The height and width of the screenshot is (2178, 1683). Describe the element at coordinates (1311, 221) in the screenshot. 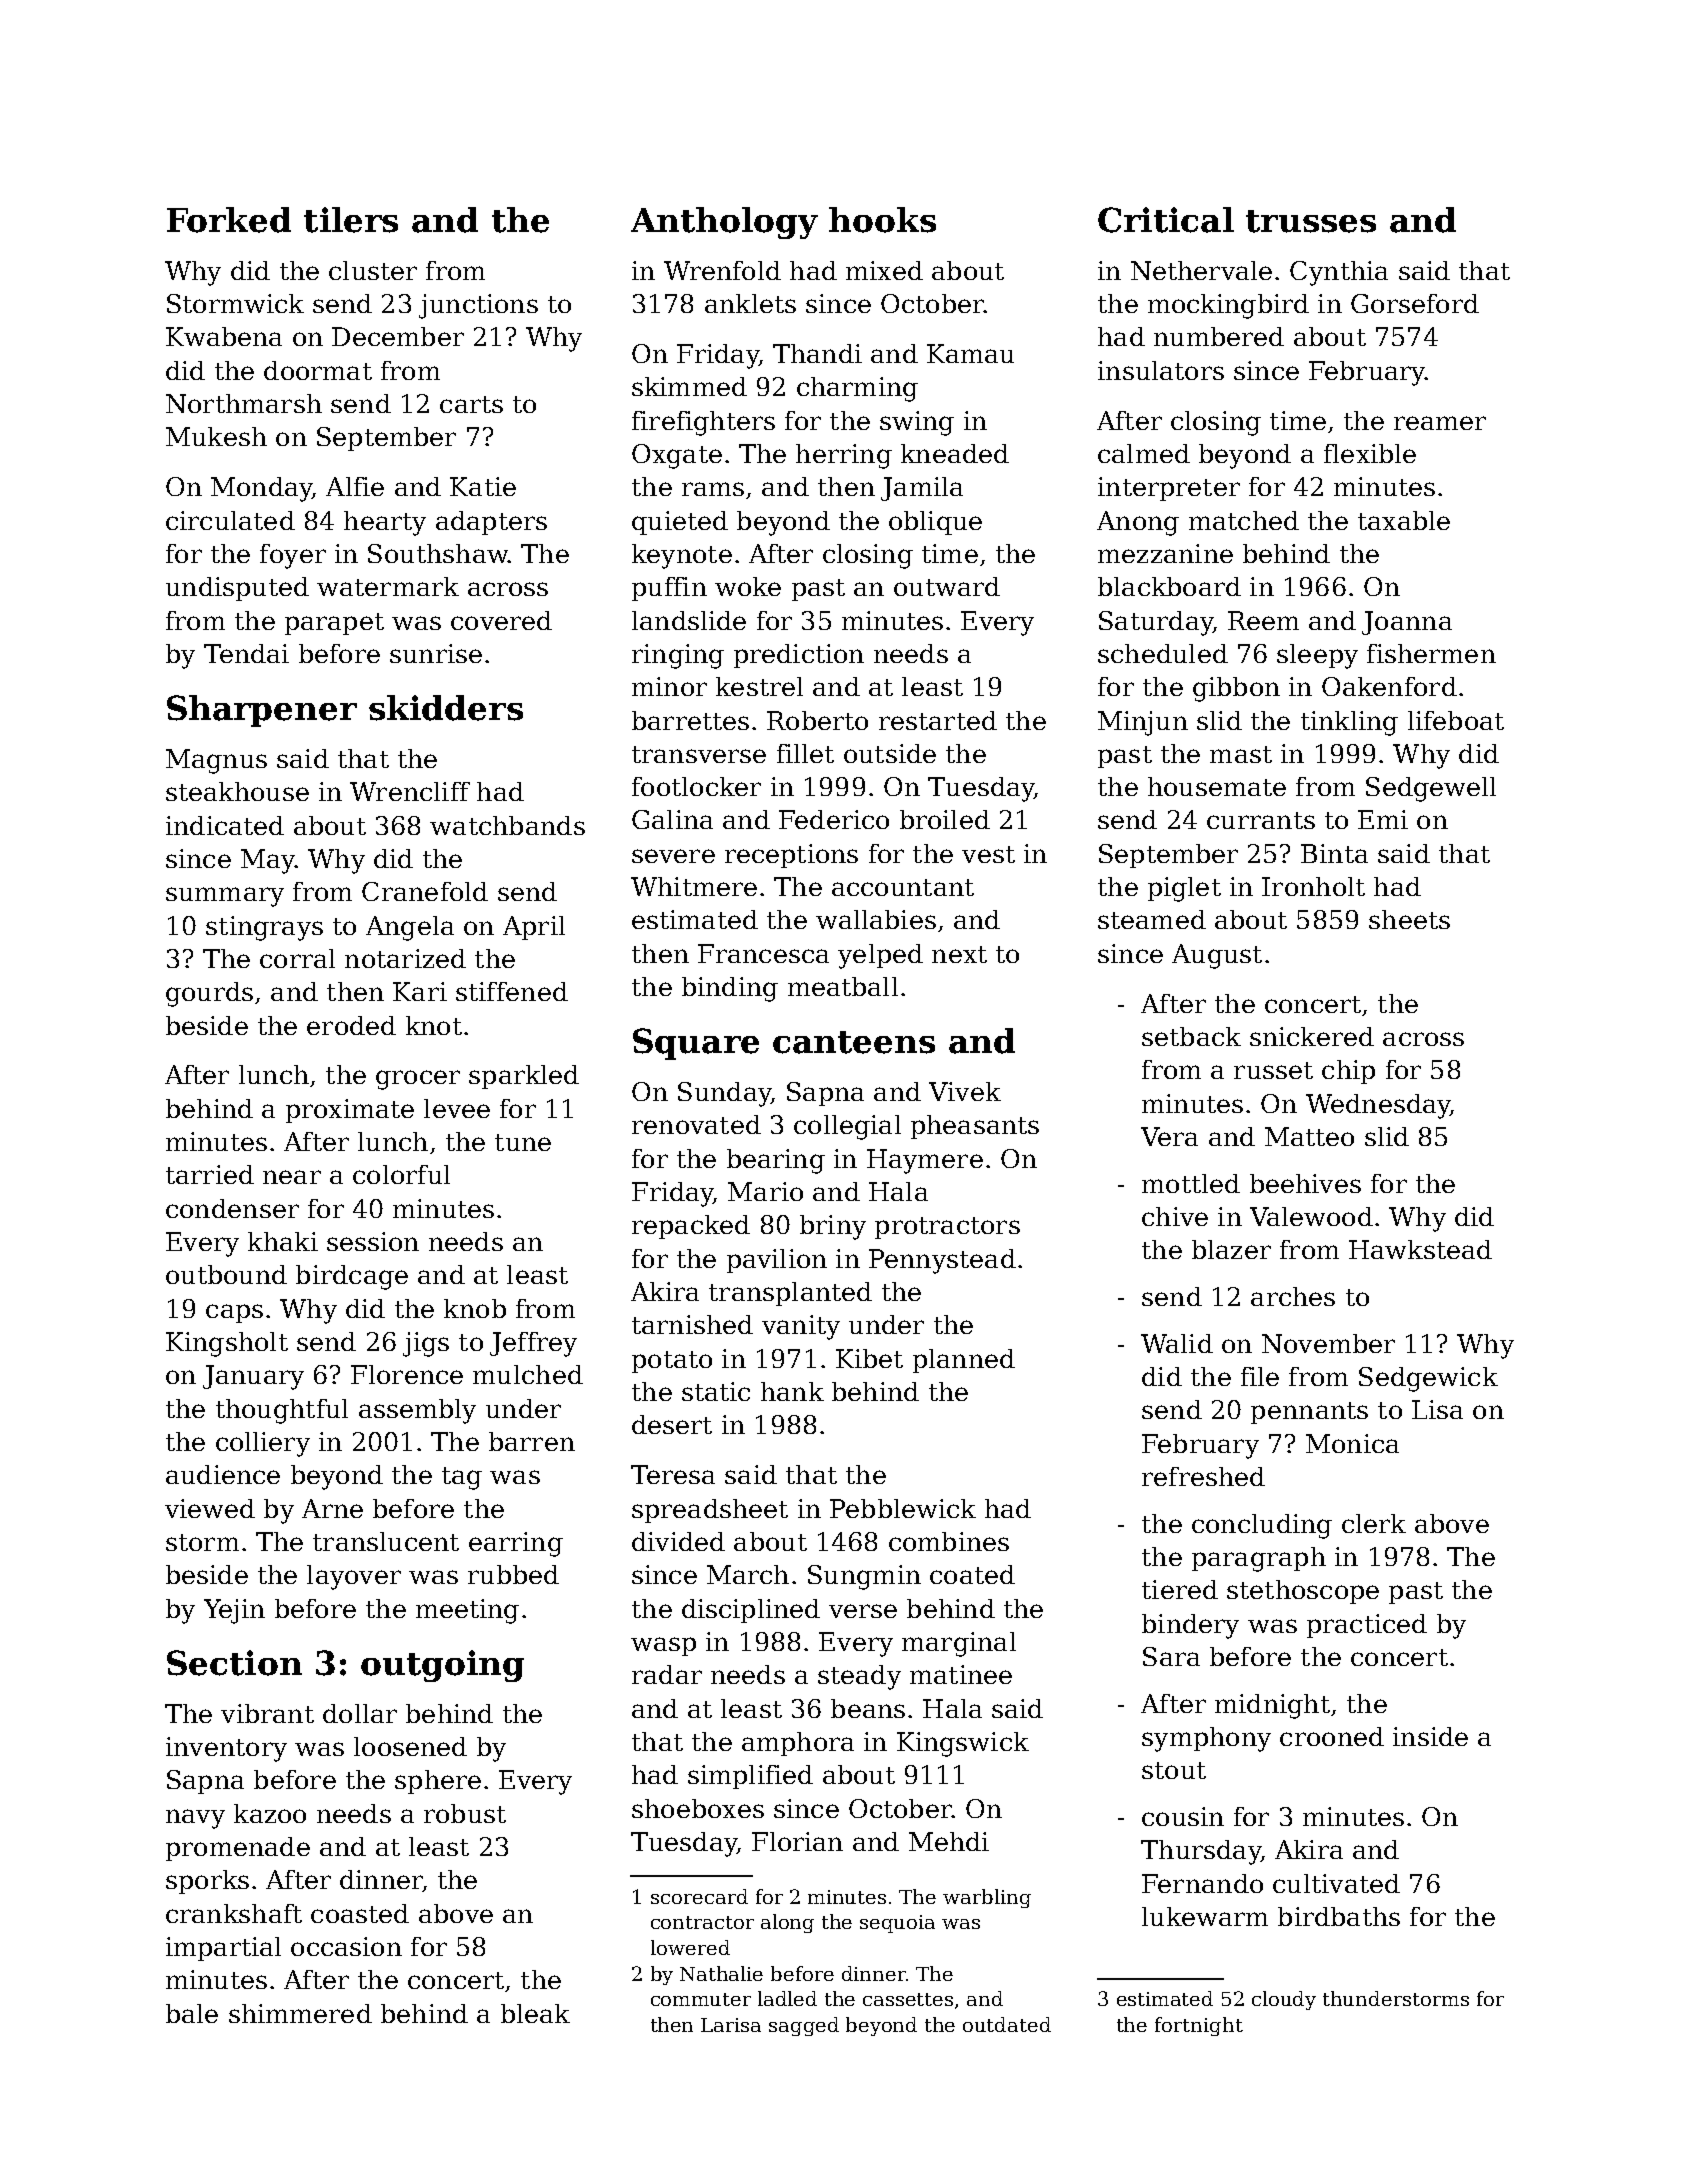

I see `trusses` at that location.
